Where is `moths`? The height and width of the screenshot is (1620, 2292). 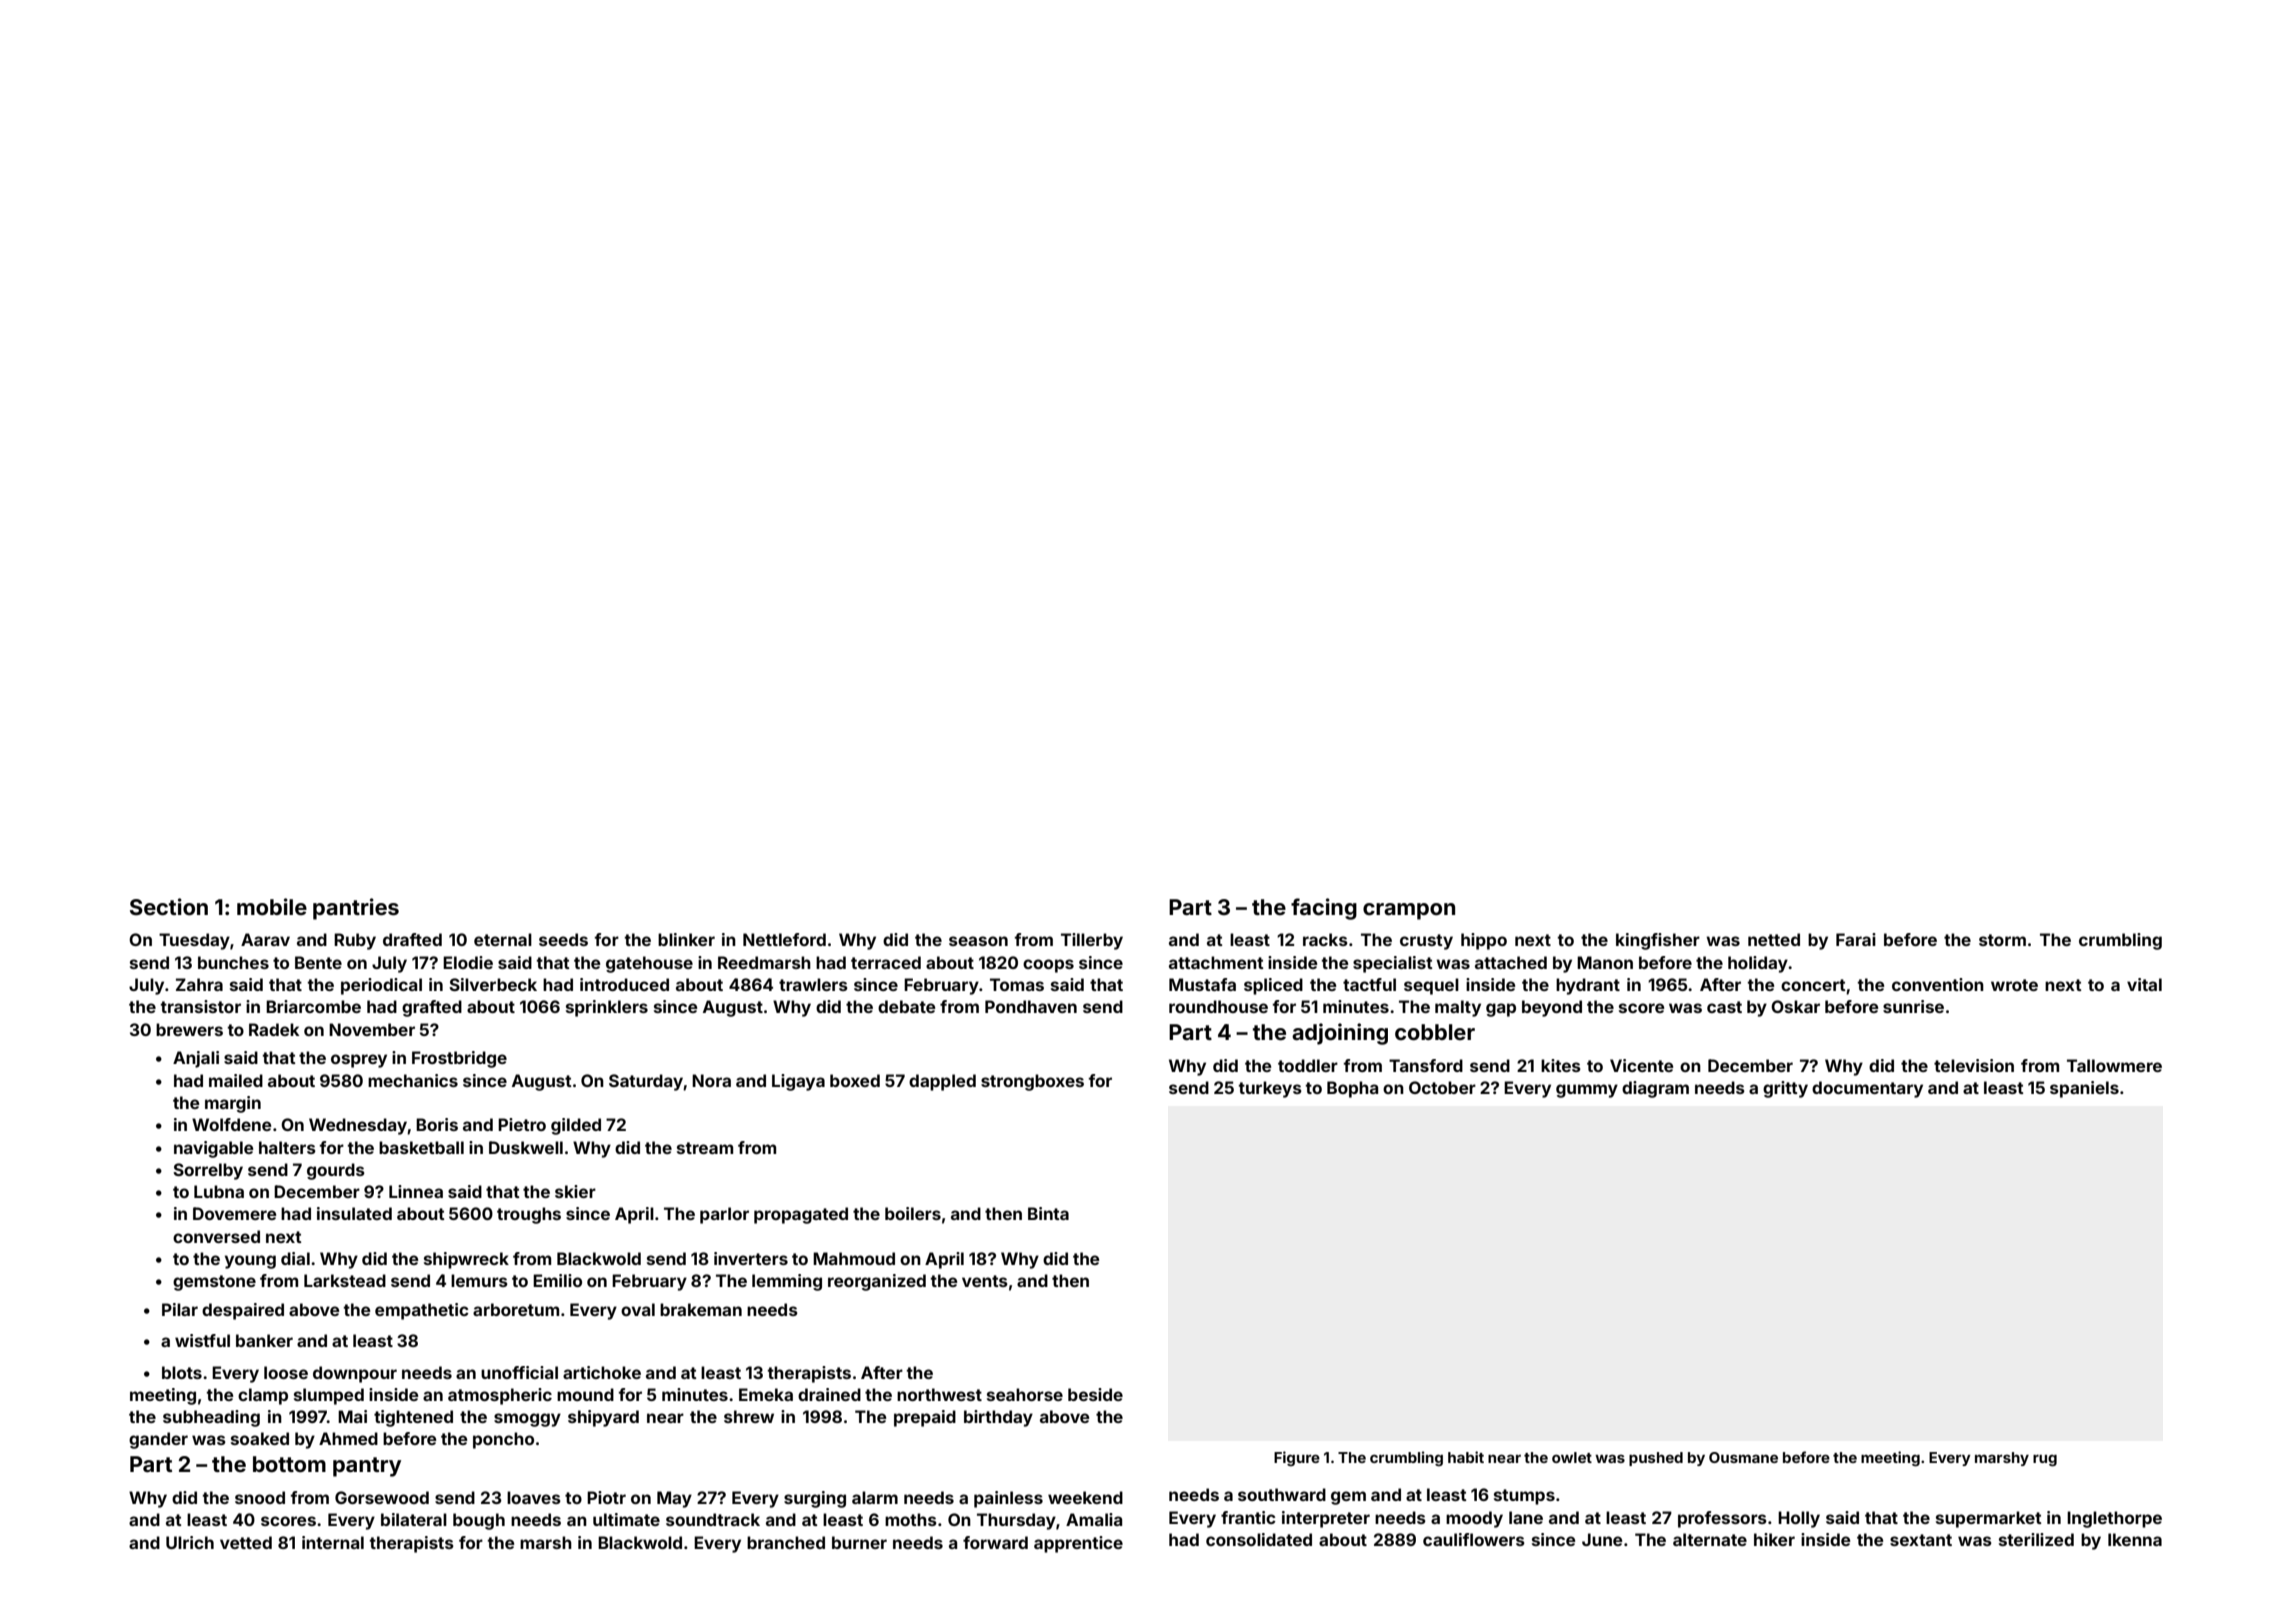 moths is located at coordinates (911, 1519).
